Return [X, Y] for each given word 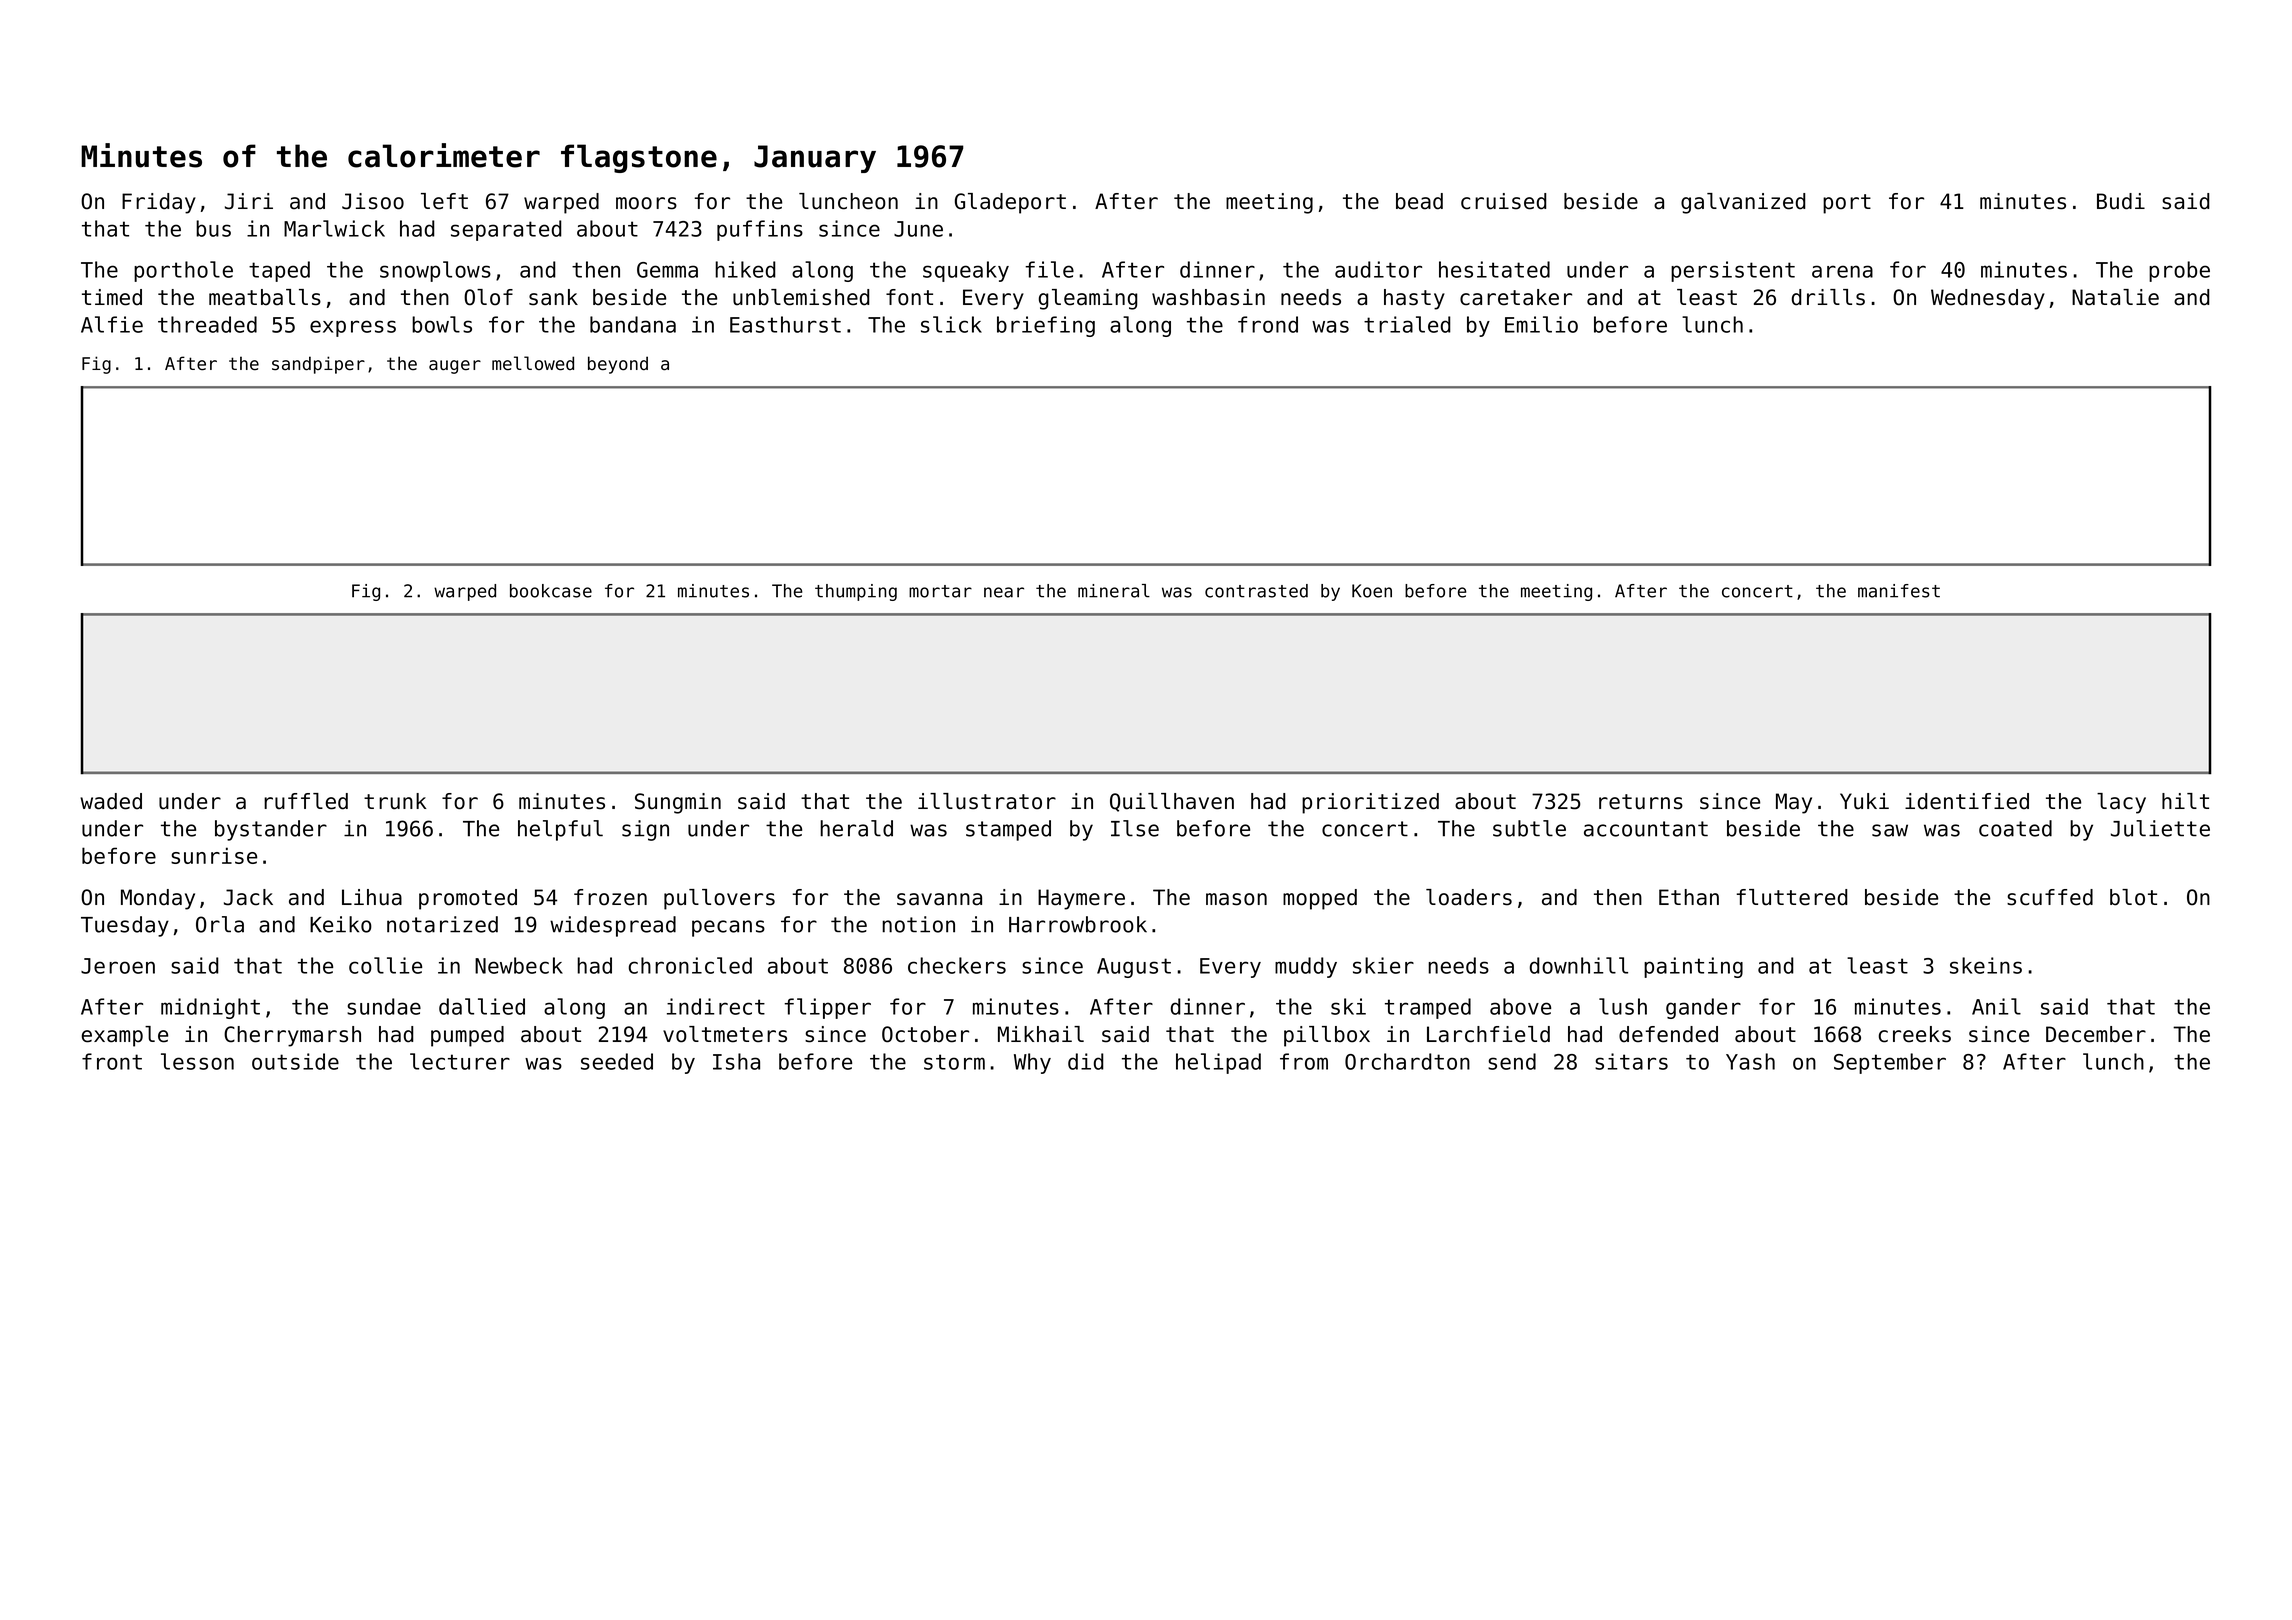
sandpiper [318, 365]
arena [1842, 271]
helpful [560, 830]
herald [856, 828]
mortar [940, 591]
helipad [1218, 1063]
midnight [210, 1008]
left [444, 201]
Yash [1750, 1061]
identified [1967, 801]
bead [1419, 201]
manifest [1899, 591]
